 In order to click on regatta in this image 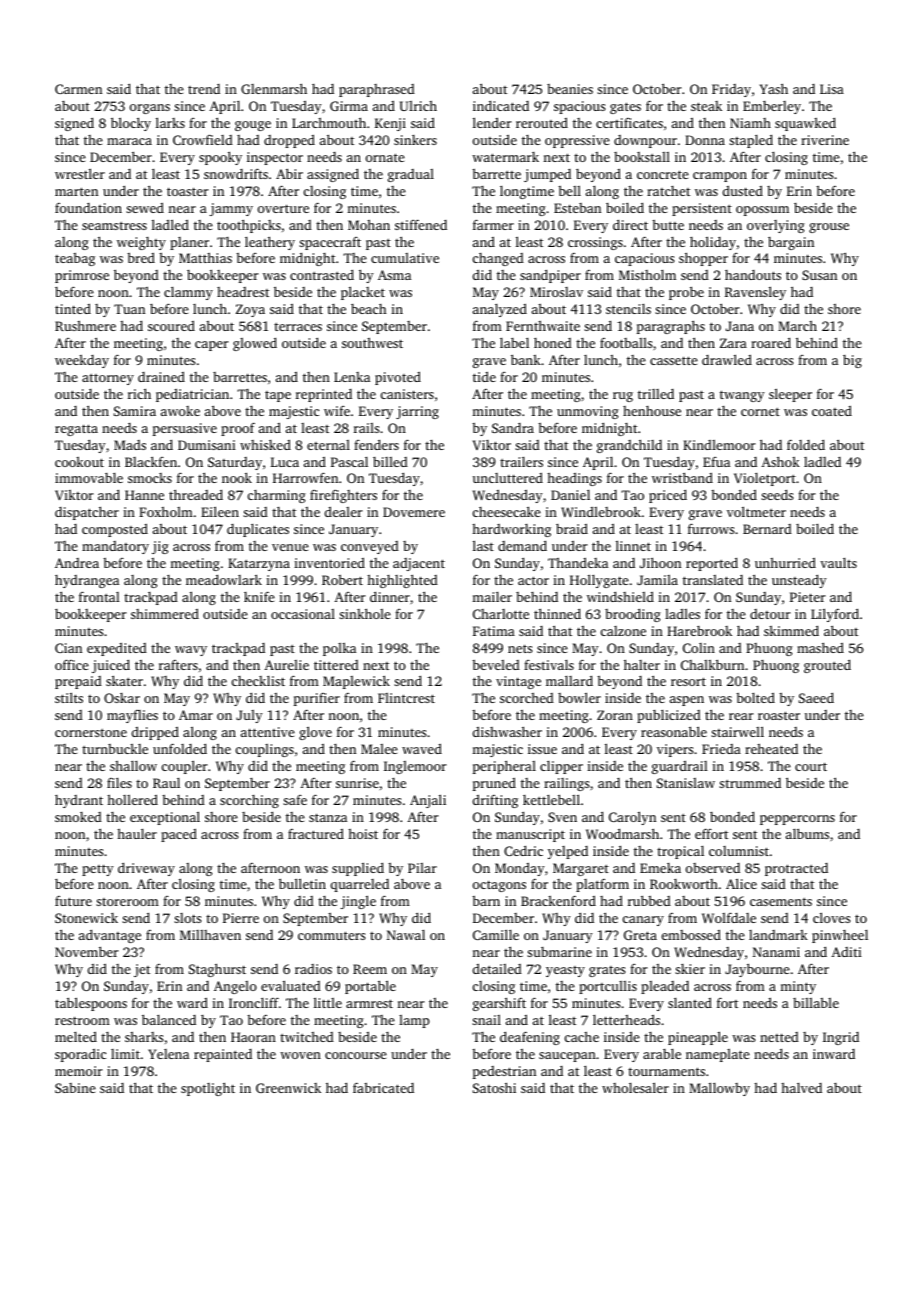, I will do `click(76, 430)`.
